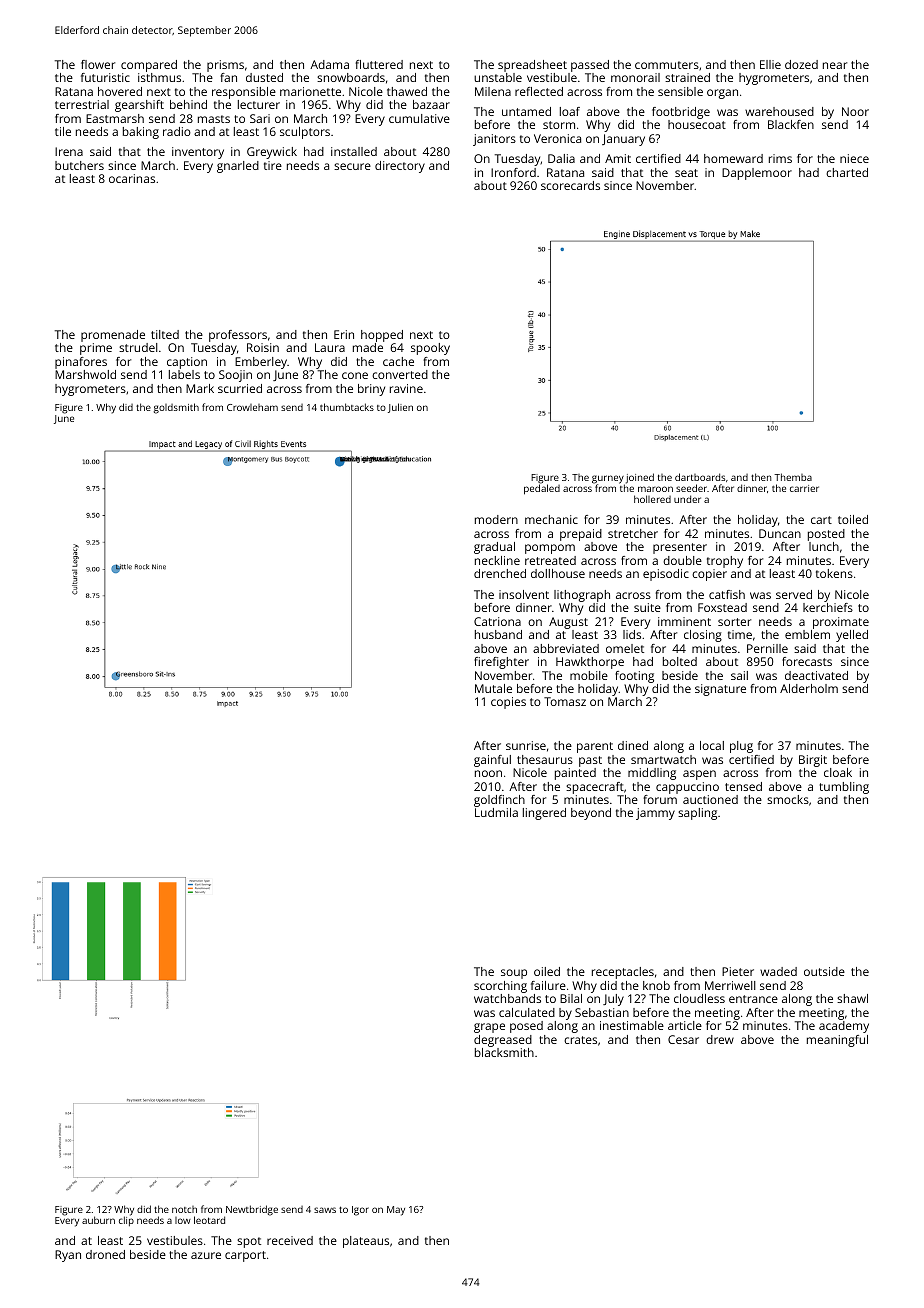 This screenshot has width=924, height=1308. I want to click on rims, so click(780, 158).
